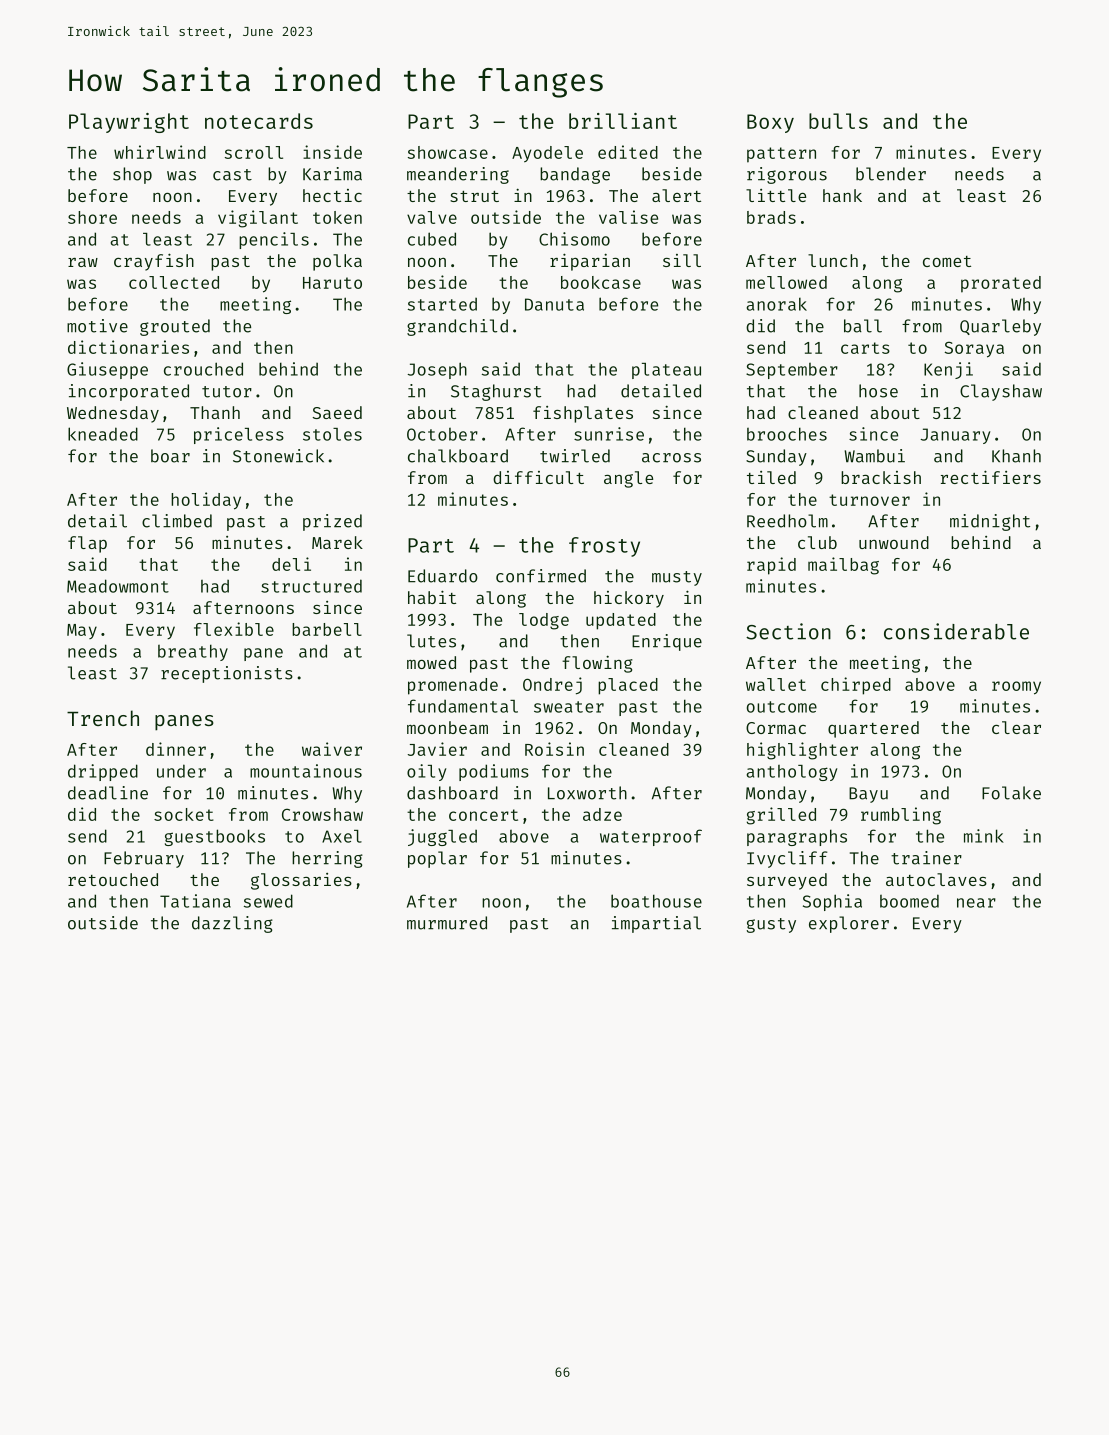 The height and width of the image is (1435, 1109). Describe the element at coordinates (628, 479) in the image. I see `angle` at that location.
